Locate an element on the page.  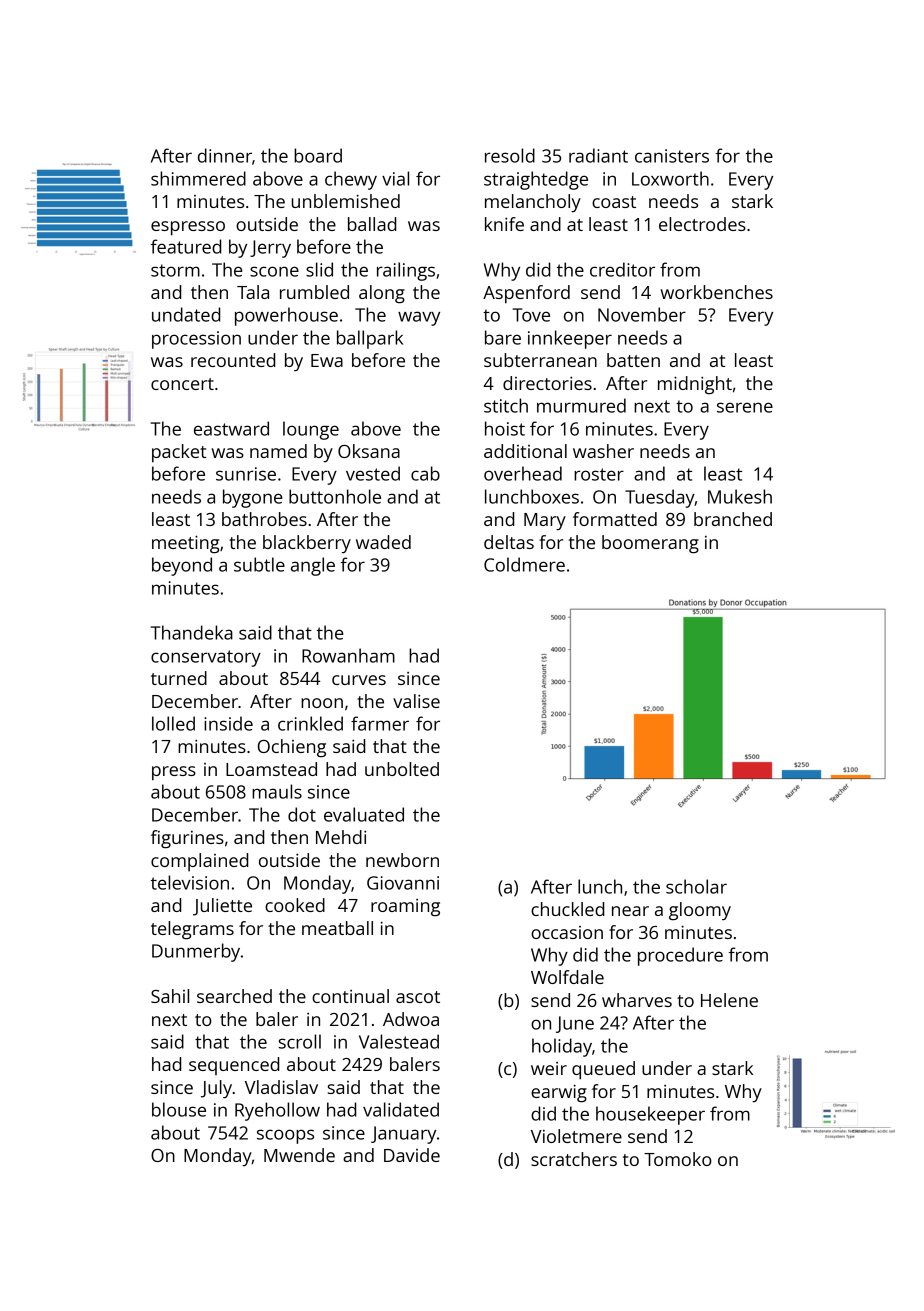
scratchers is located at coordinates (574, 1159).
